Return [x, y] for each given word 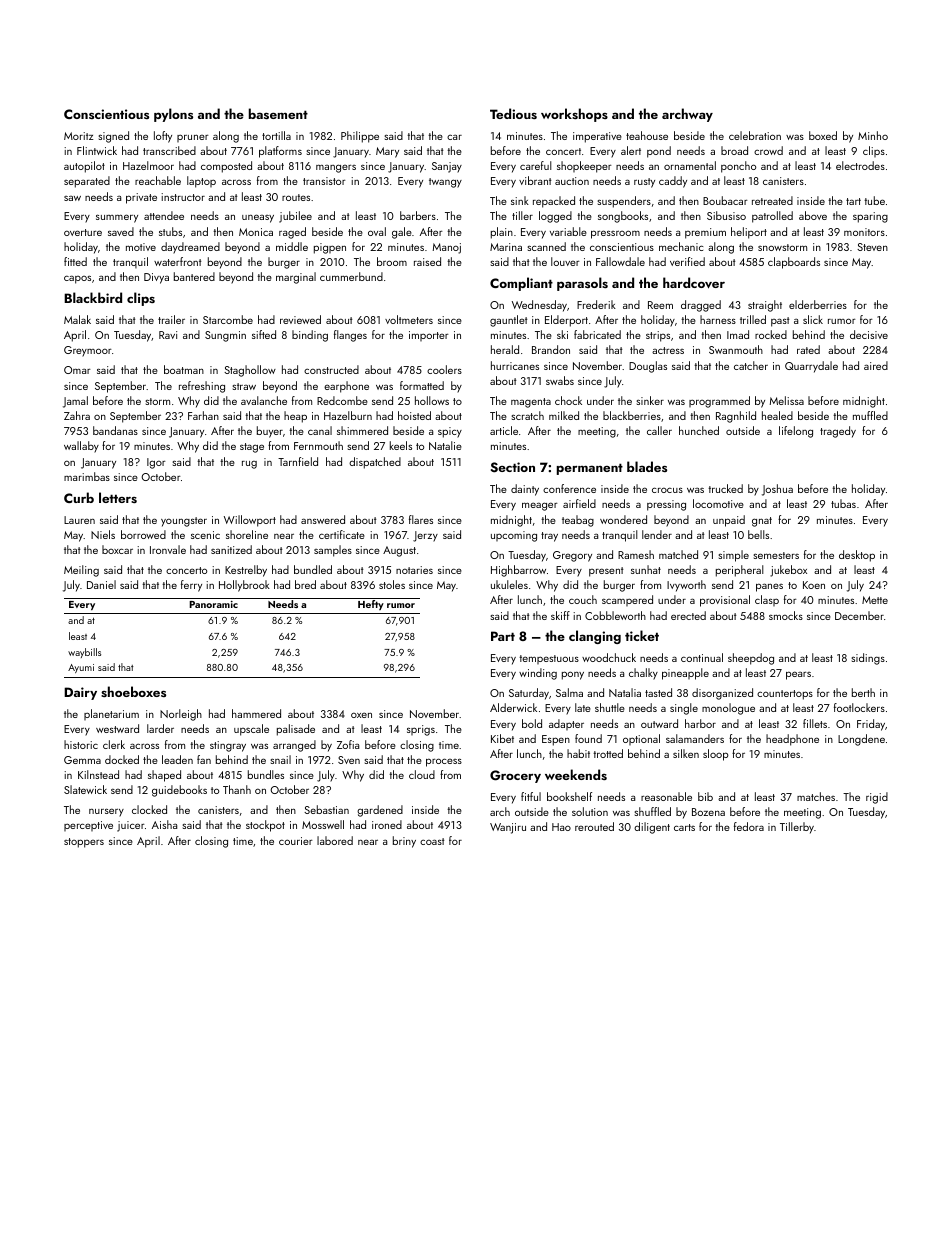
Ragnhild [736, 417]
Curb [79, 497]
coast [432, 841]
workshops [574, 115]
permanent [590, 469]
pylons [173, 115]
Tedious [513, 113]
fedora [749, 826]
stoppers [84, 843]
